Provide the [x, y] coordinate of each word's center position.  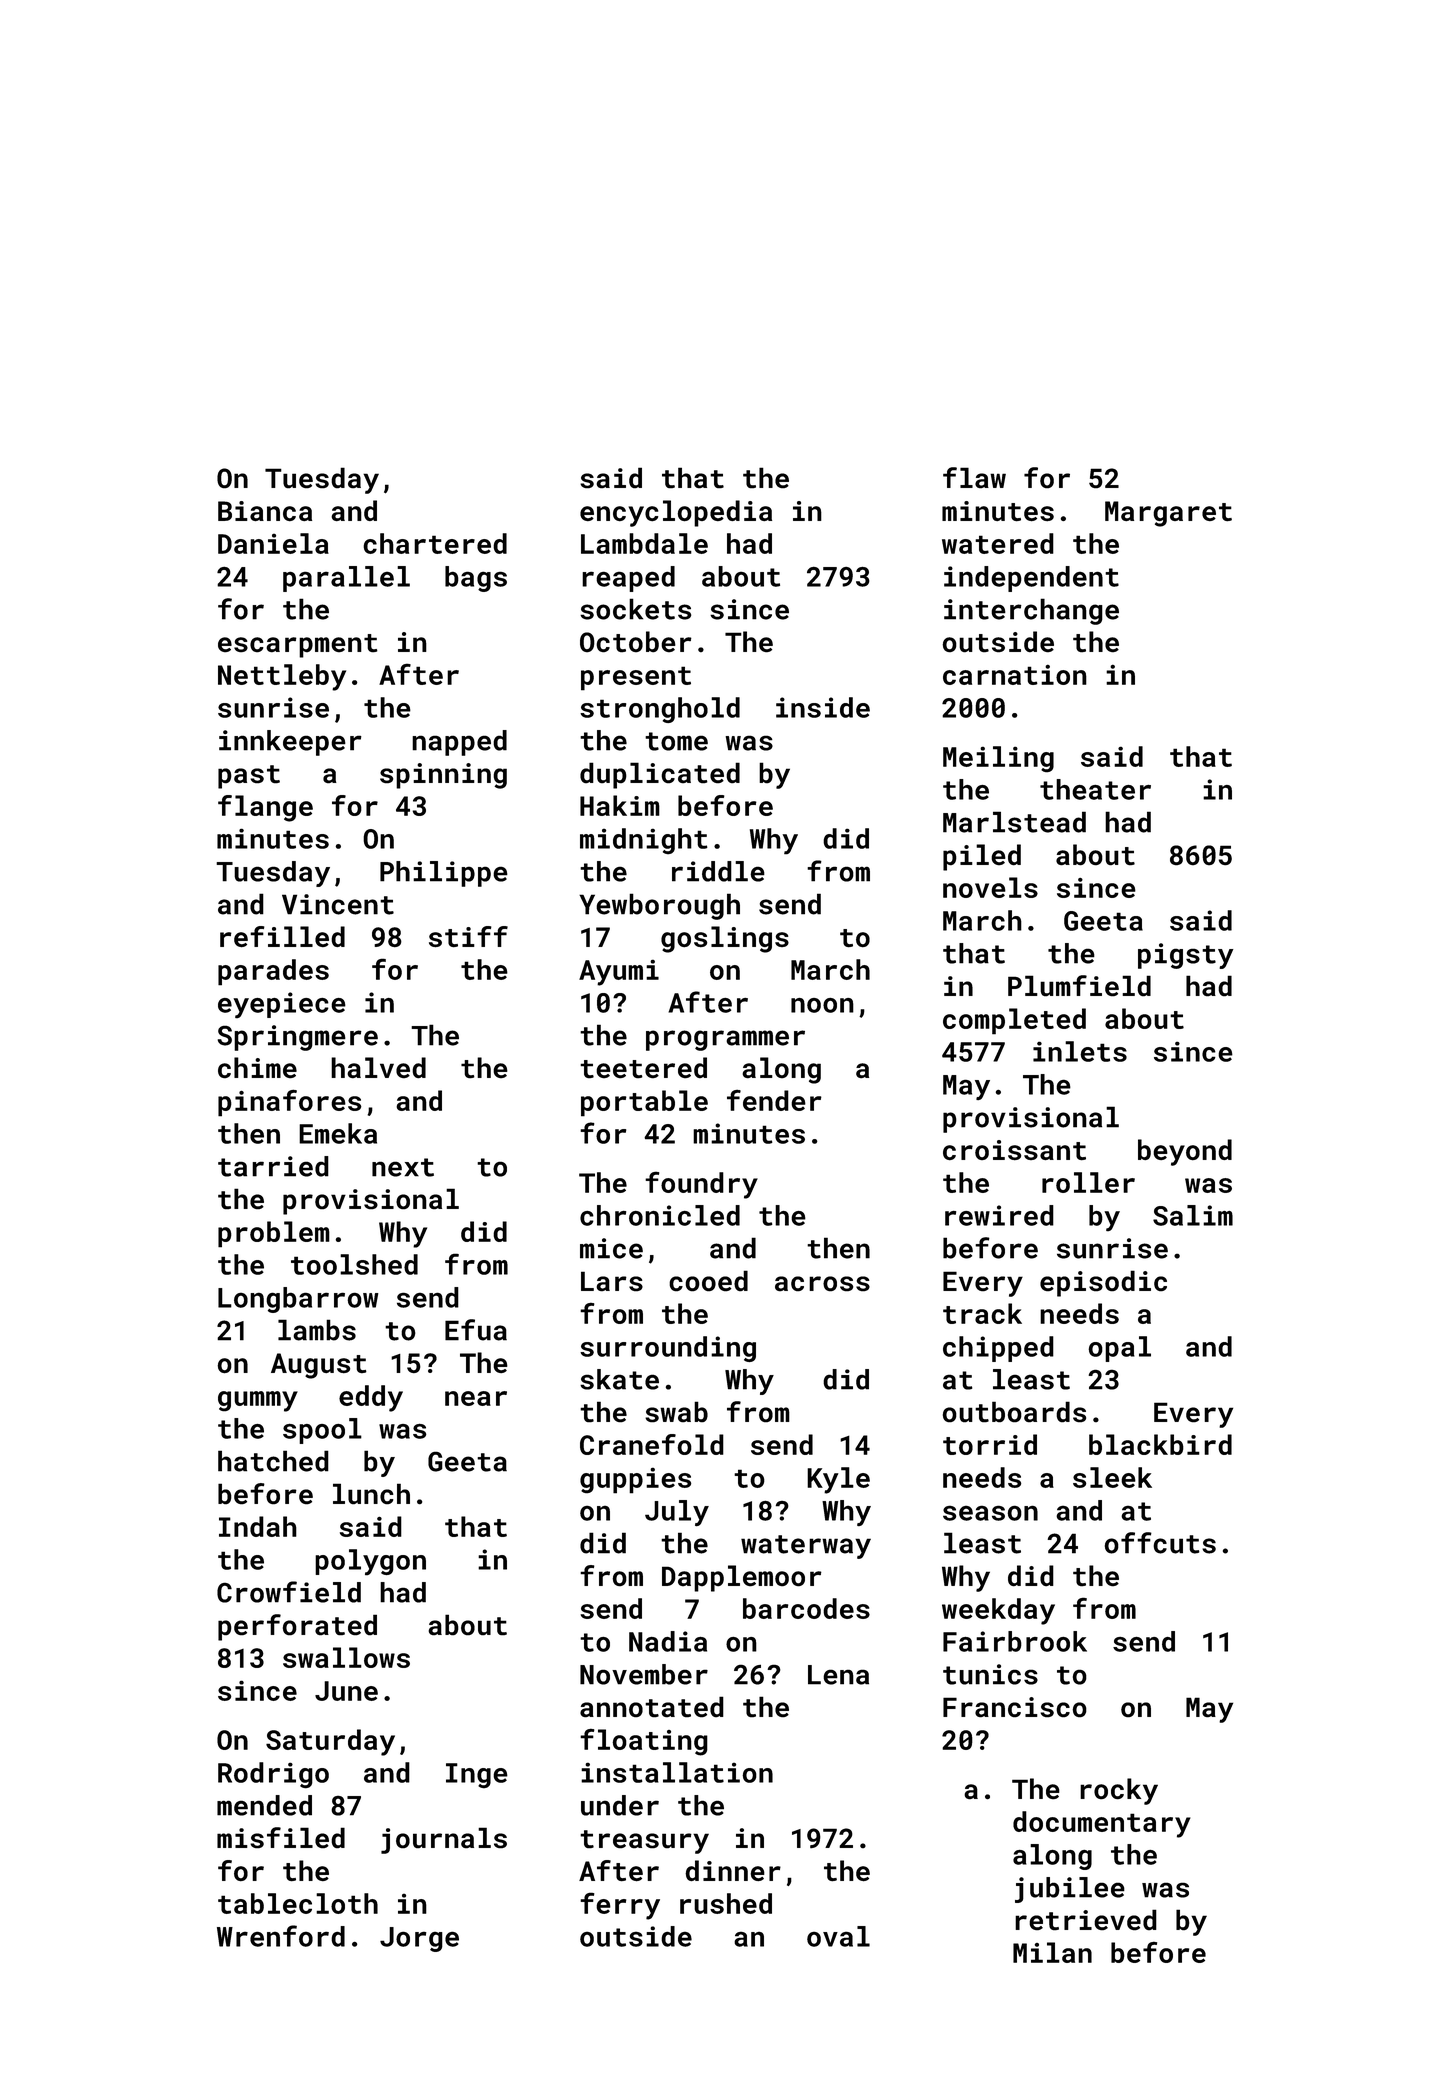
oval [838, 1936]
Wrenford [281, 1936]
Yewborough [659, 906]
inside [823, 707]
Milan [1052, 1952]
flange [265, 808]
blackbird [1160, 1444]
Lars [612, 1281]
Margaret [1168, 514]
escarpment [298, 646]
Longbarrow [298, 1300]
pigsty [1185, 956]
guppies [635, 1480]
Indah [258, 1526]
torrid [990, 1444]
